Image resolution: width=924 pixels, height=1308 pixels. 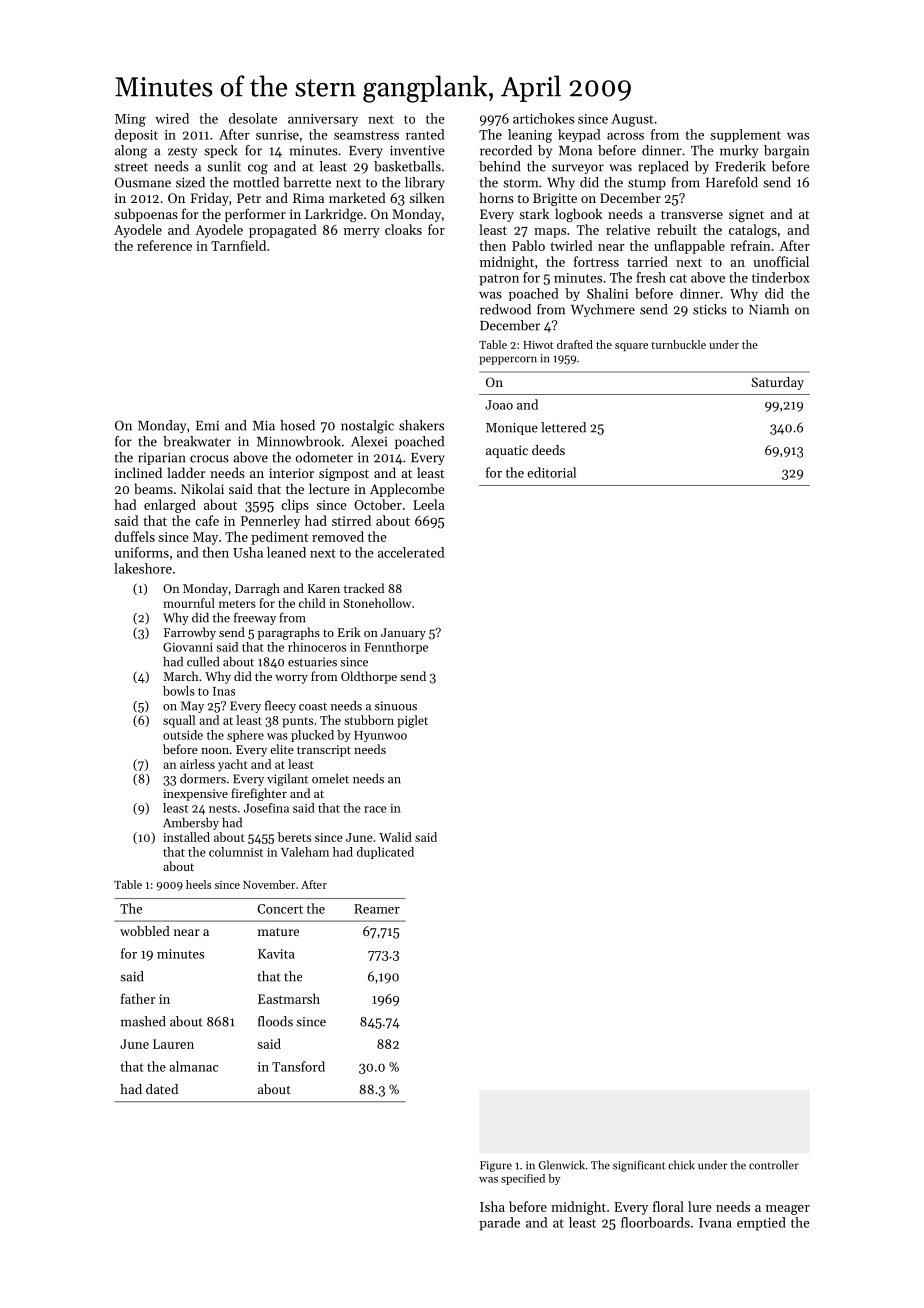 What do you see at coordinates (413, 721) in the page?
I see `piglet` at bounding box center [413, 721].
